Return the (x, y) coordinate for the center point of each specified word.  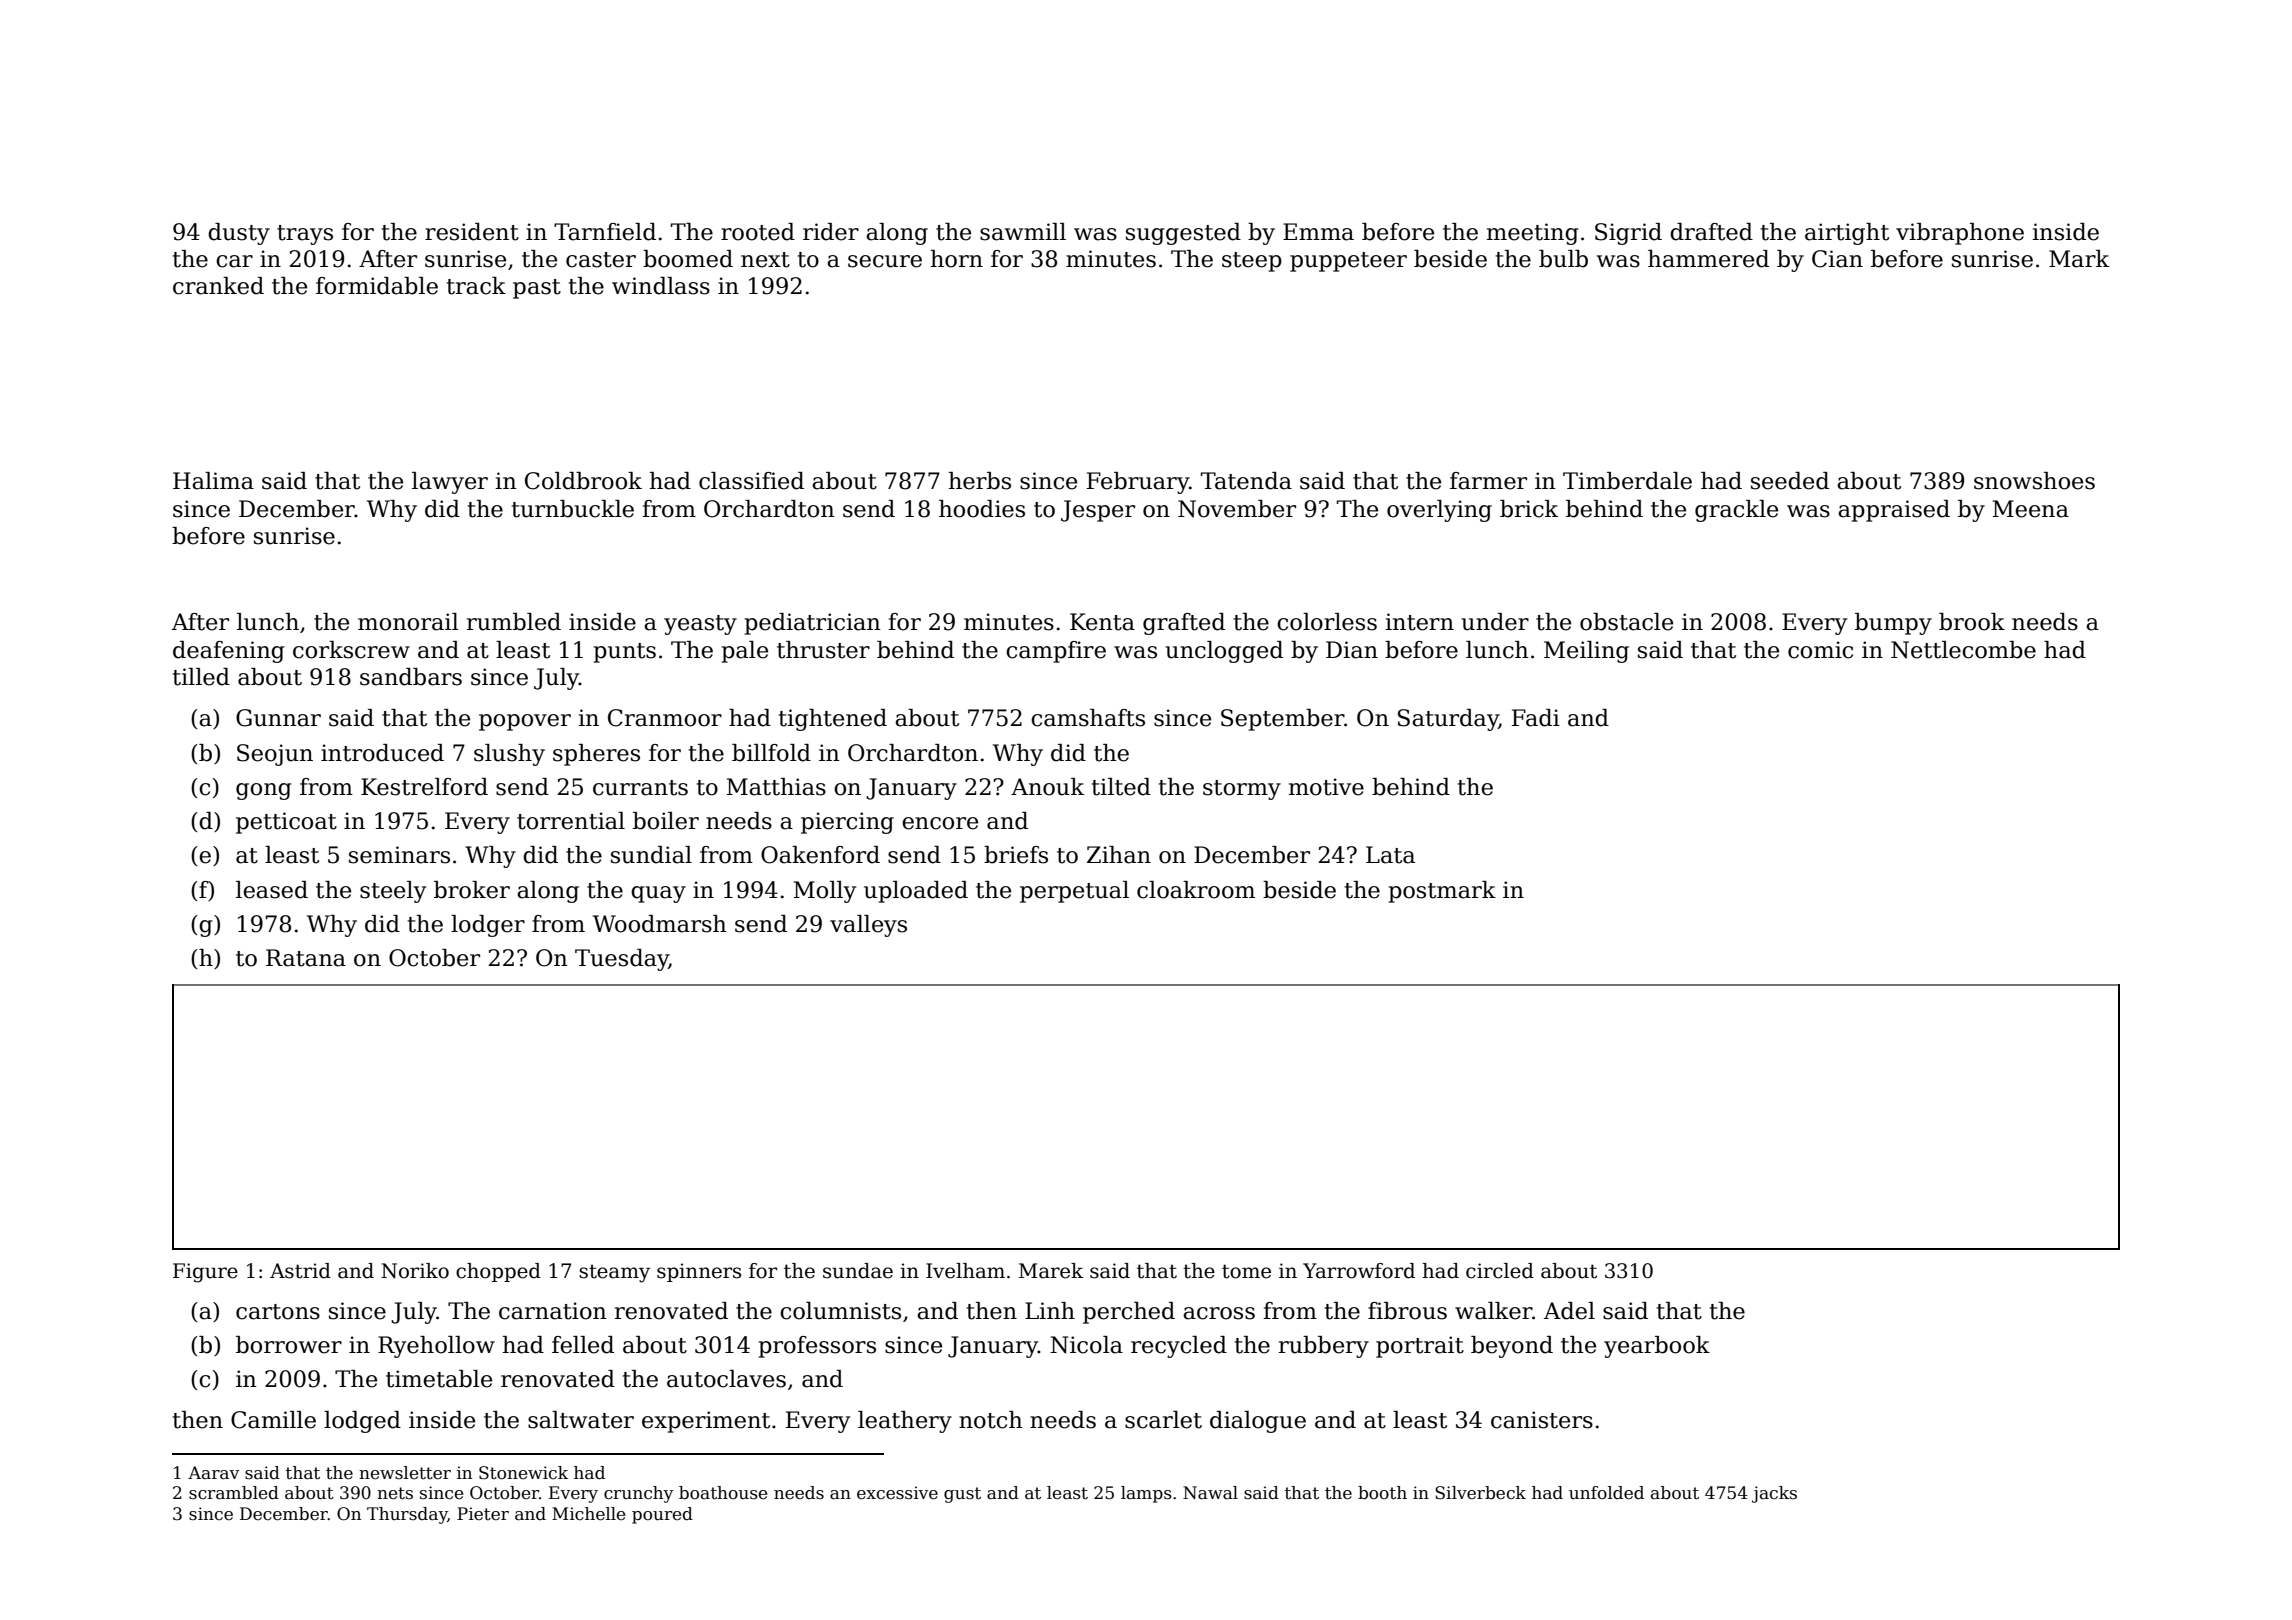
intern (1419, 622)
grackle (1736, 511)
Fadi (1536, 718)
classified (751, 481)
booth (1382, 1493)
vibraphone (1960, 234)
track (476, 286)
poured (662, 1515)
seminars (399, 855)
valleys (868, 926)
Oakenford (820, 855)
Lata (1390, 855)
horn (957, 259)
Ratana (306, 958)
